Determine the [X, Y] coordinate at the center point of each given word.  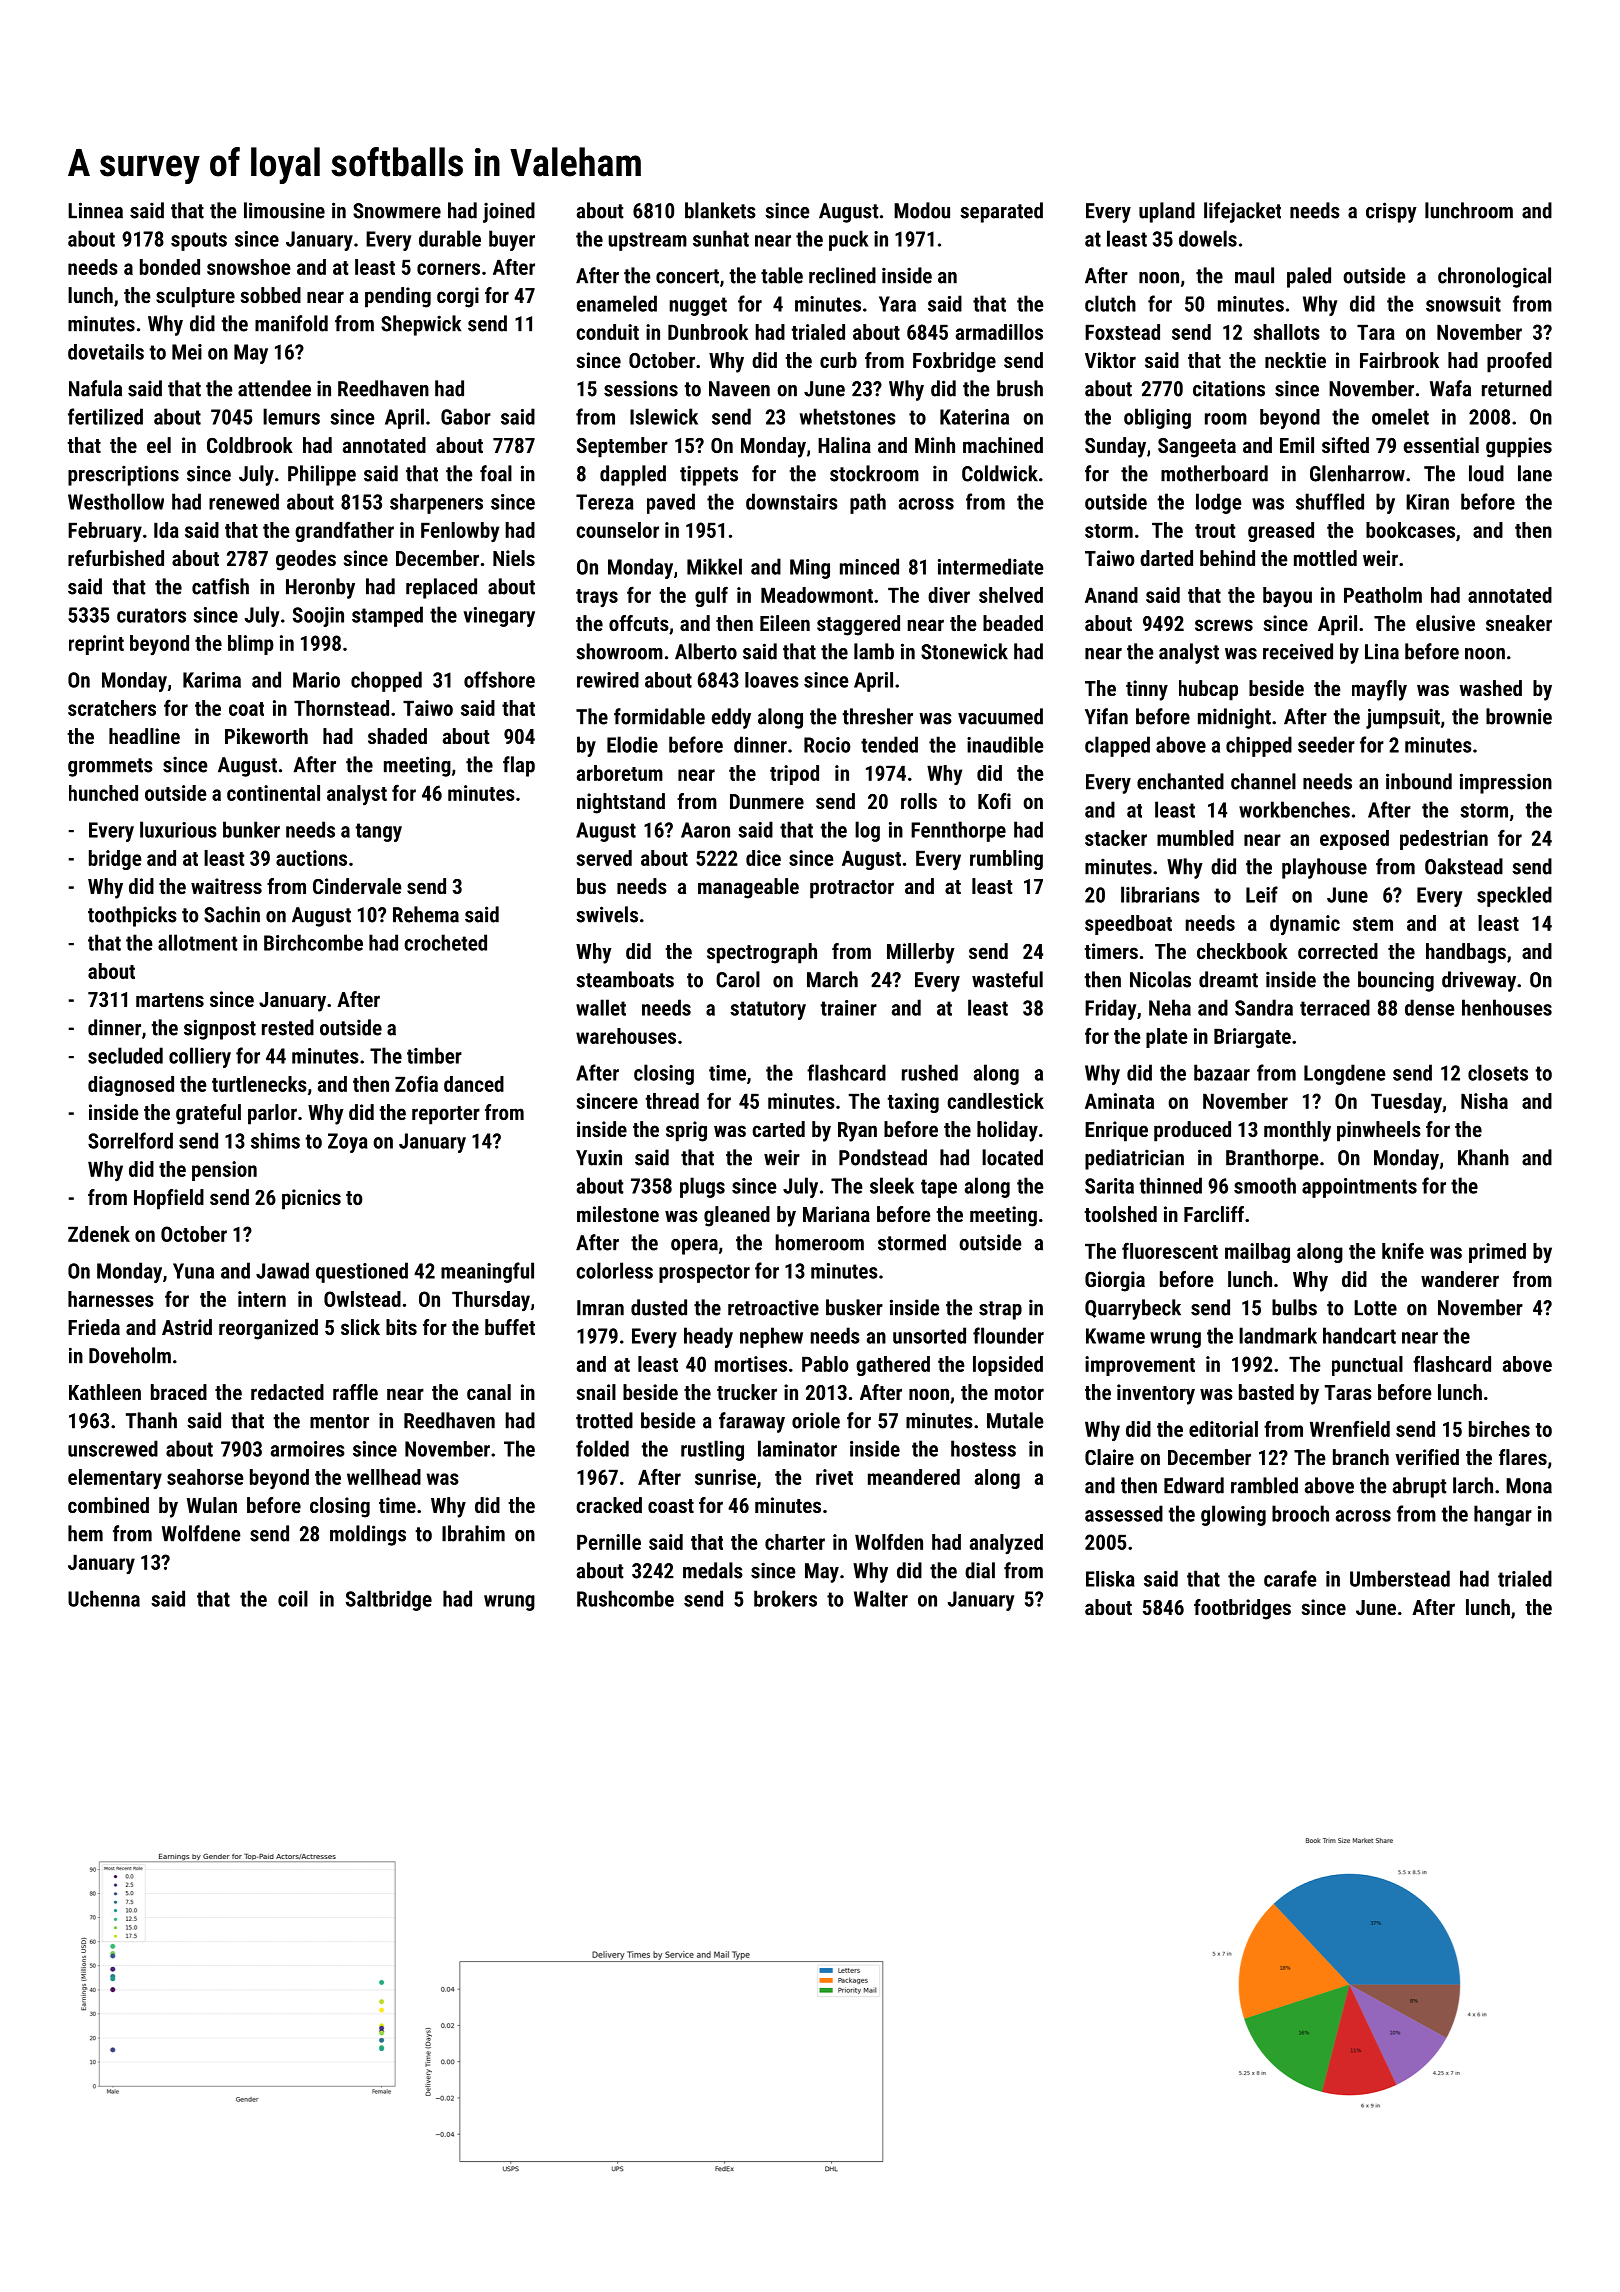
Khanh [1483, 1157]
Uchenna [104, 1598]
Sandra [1264, 1007]
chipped [1259, 746]
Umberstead [1400, 1578]
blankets [720, 210]
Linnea [95, 210]
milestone [618, 1214]
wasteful [1007, 979]
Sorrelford [130, 1140]
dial [980, 1570]
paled [1309, 277]
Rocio [827, 745]
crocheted [445, 942]
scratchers [112, 708]
